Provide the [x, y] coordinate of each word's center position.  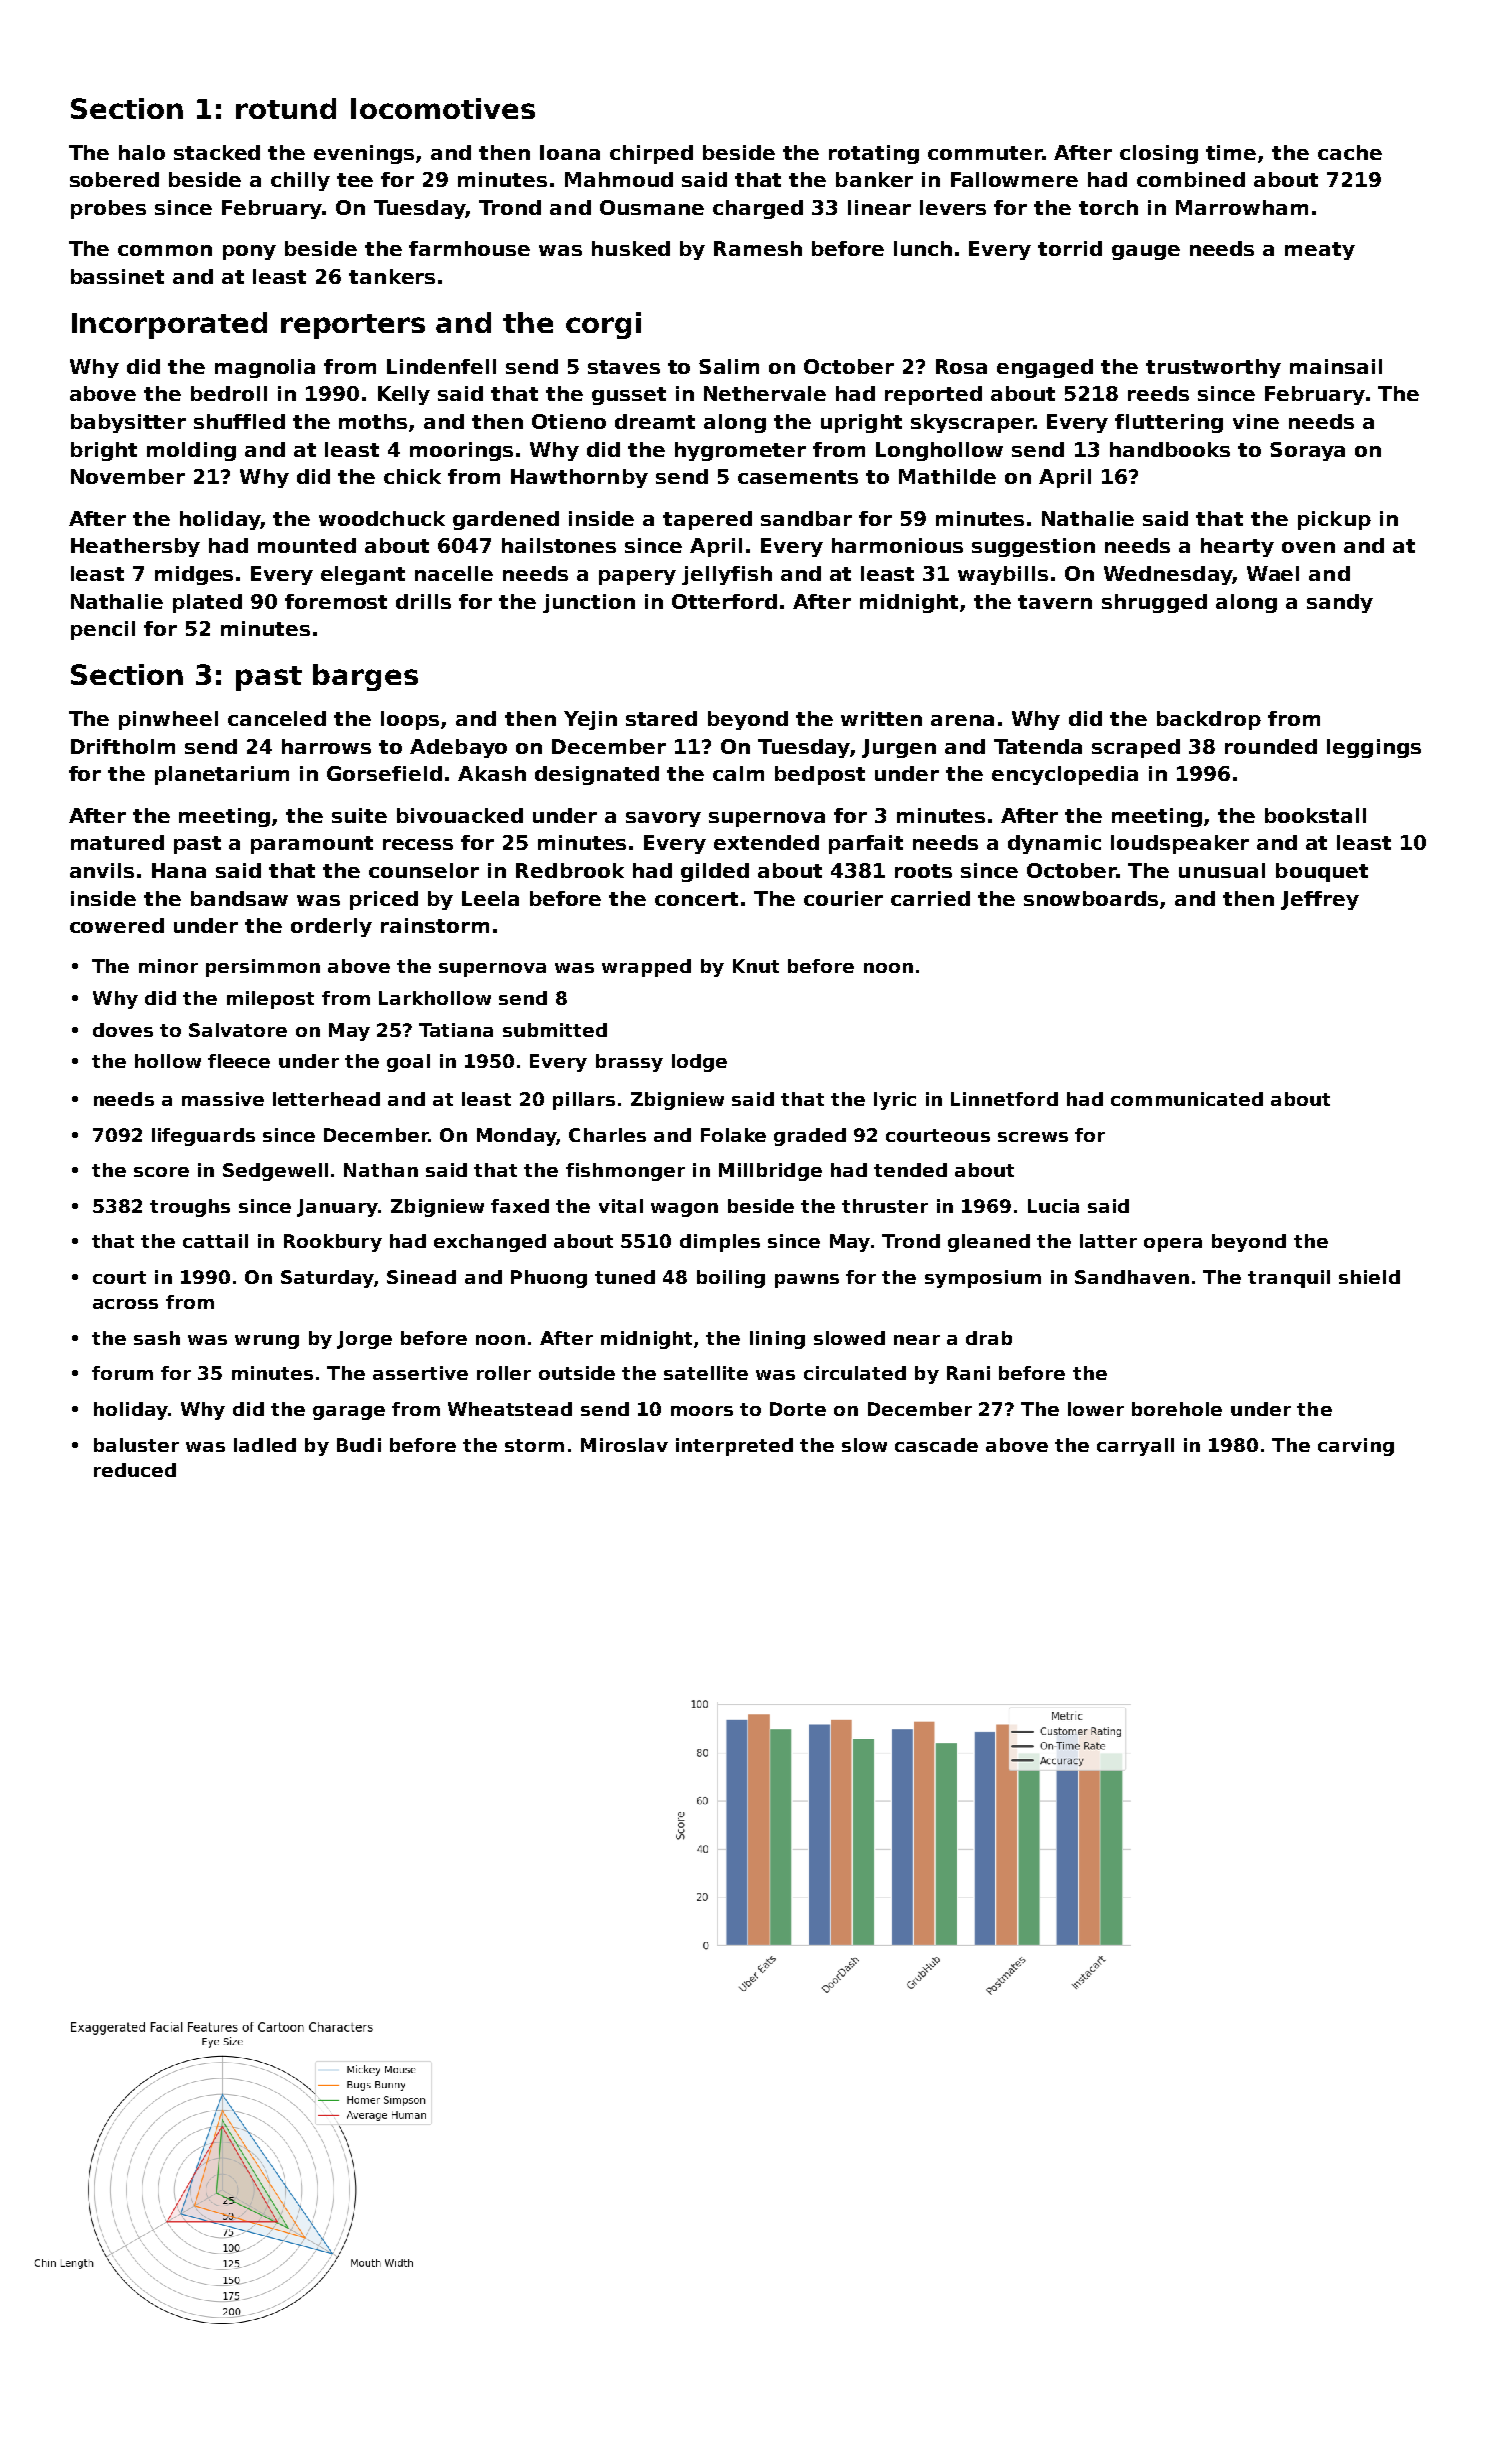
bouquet [1322, 872]
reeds [1158, 393]
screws [1033, 1137]
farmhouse [469, 248]
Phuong [549, 1279]
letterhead [326, 1099]
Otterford [724, 601]
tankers [392, 276]
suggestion [1033, 547]
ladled [265, 1445]
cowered [117, 925]
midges [194, 575]
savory [663, 819]
